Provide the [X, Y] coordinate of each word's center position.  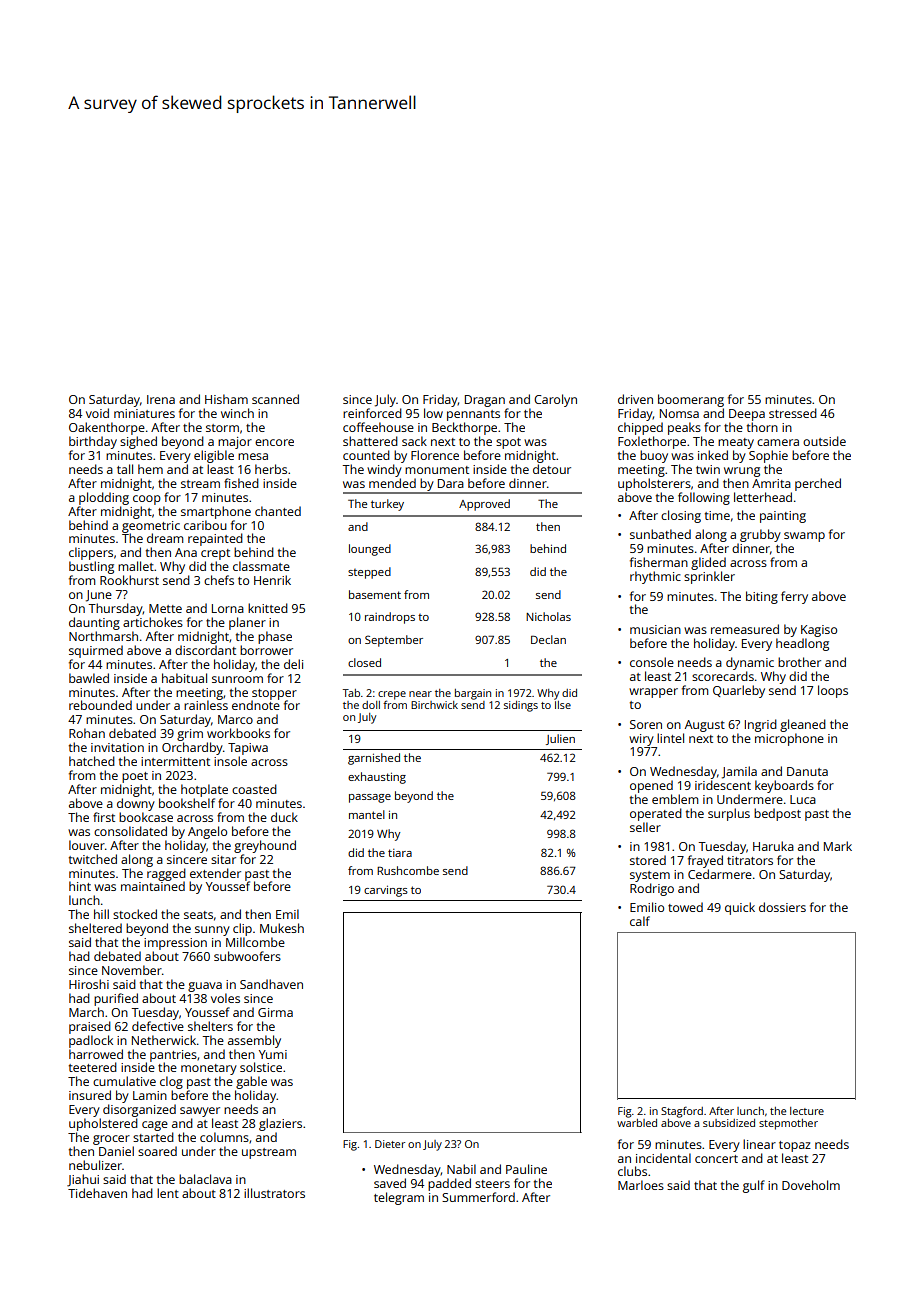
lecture [807, 1111]
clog [171, 1082]
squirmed [96, 651]
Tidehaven [97, 1193]
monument [437, 470]
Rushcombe [408, 870]
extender [215, 873]
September [394, 641]
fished [241, 483]
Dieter [390, 1144]
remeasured [745, 629]
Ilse [563, 705]
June [99, 596]
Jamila [739, 772]
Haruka [773, 846]
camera [778, 442]
